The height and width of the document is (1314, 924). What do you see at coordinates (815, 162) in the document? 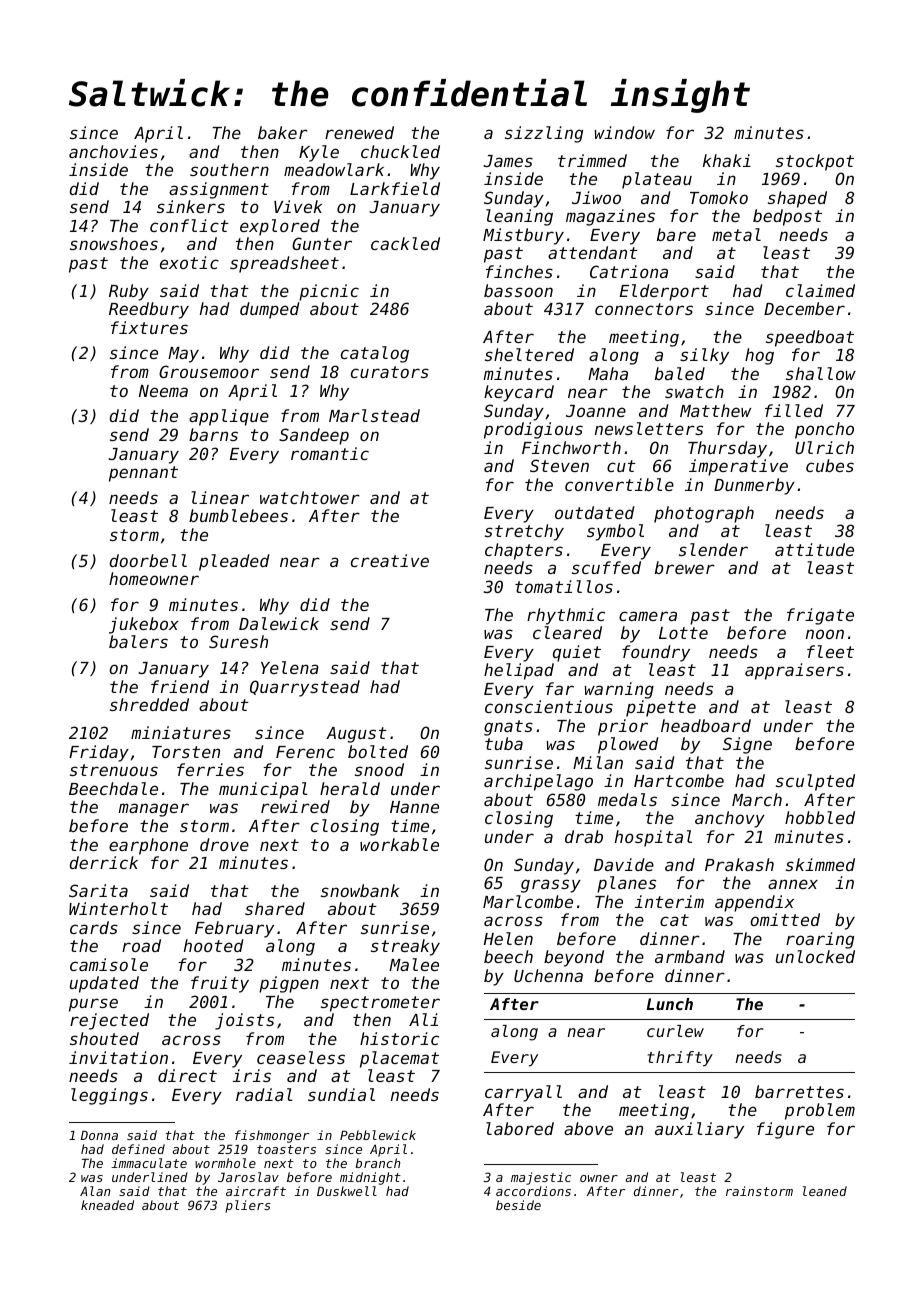
I see `stockpot` at bounding box center [815, 162].
